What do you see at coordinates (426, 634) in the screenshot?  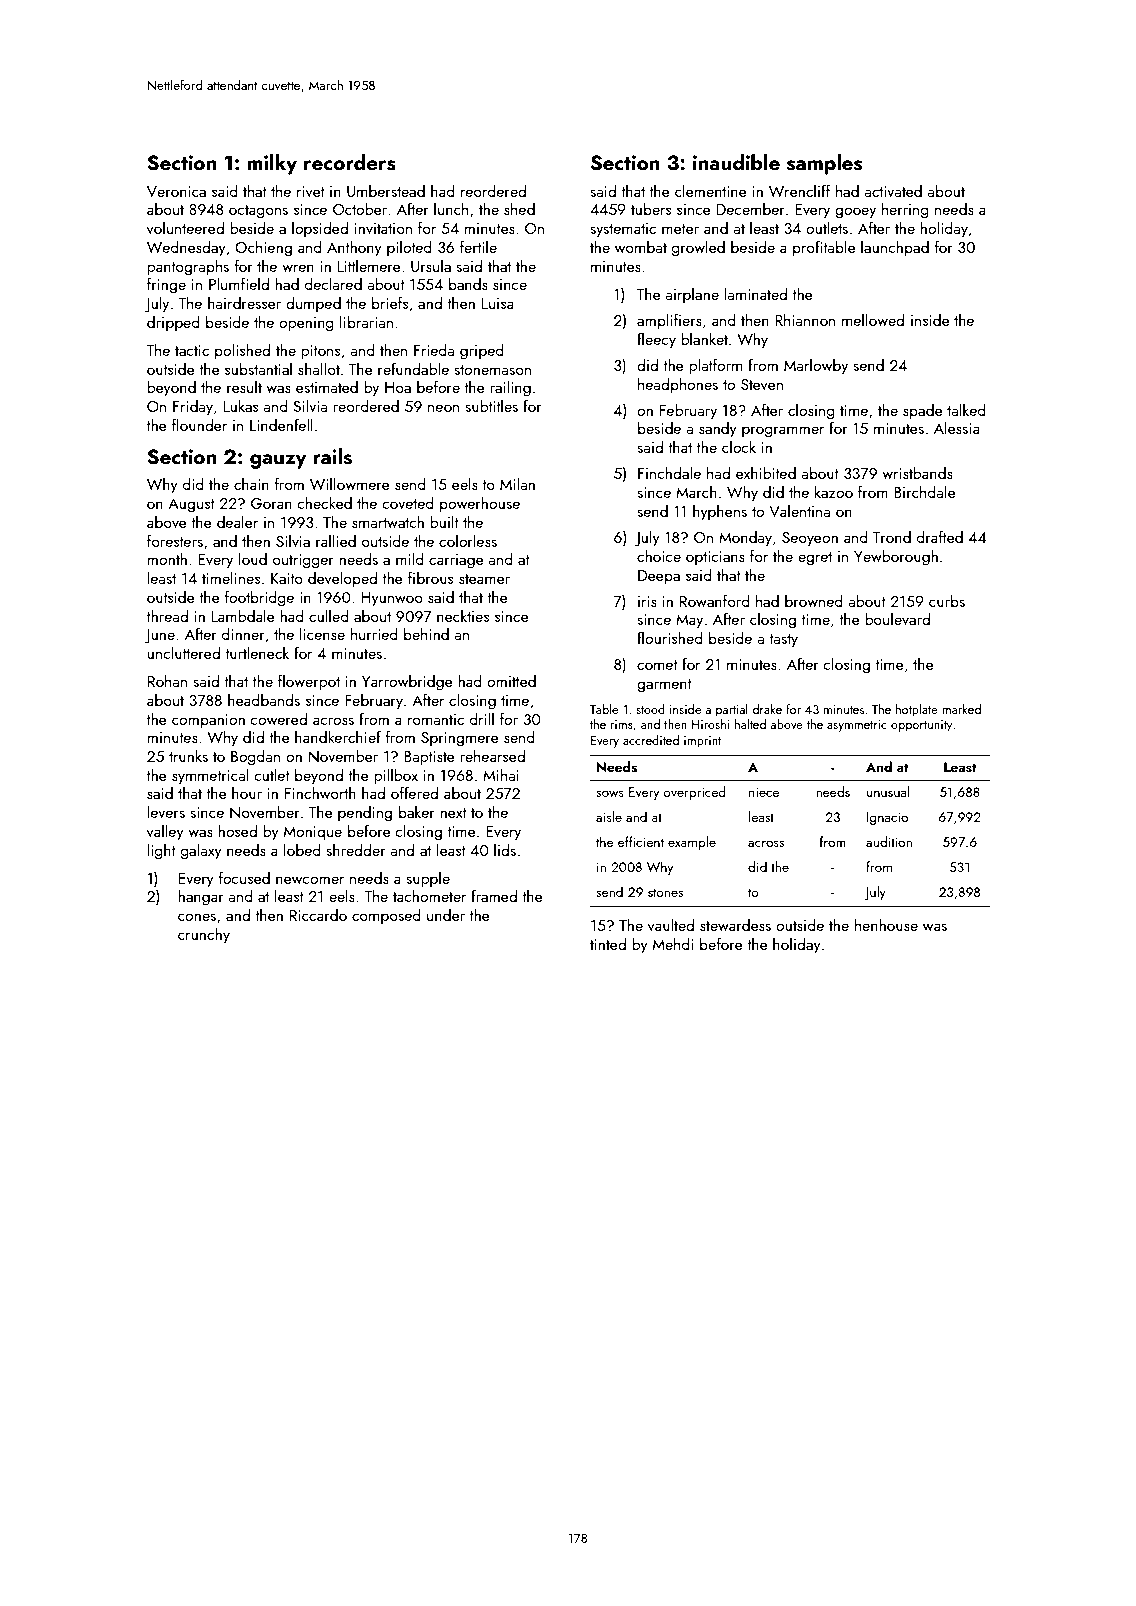 I see `behind` at bounding box center [426, 634].
